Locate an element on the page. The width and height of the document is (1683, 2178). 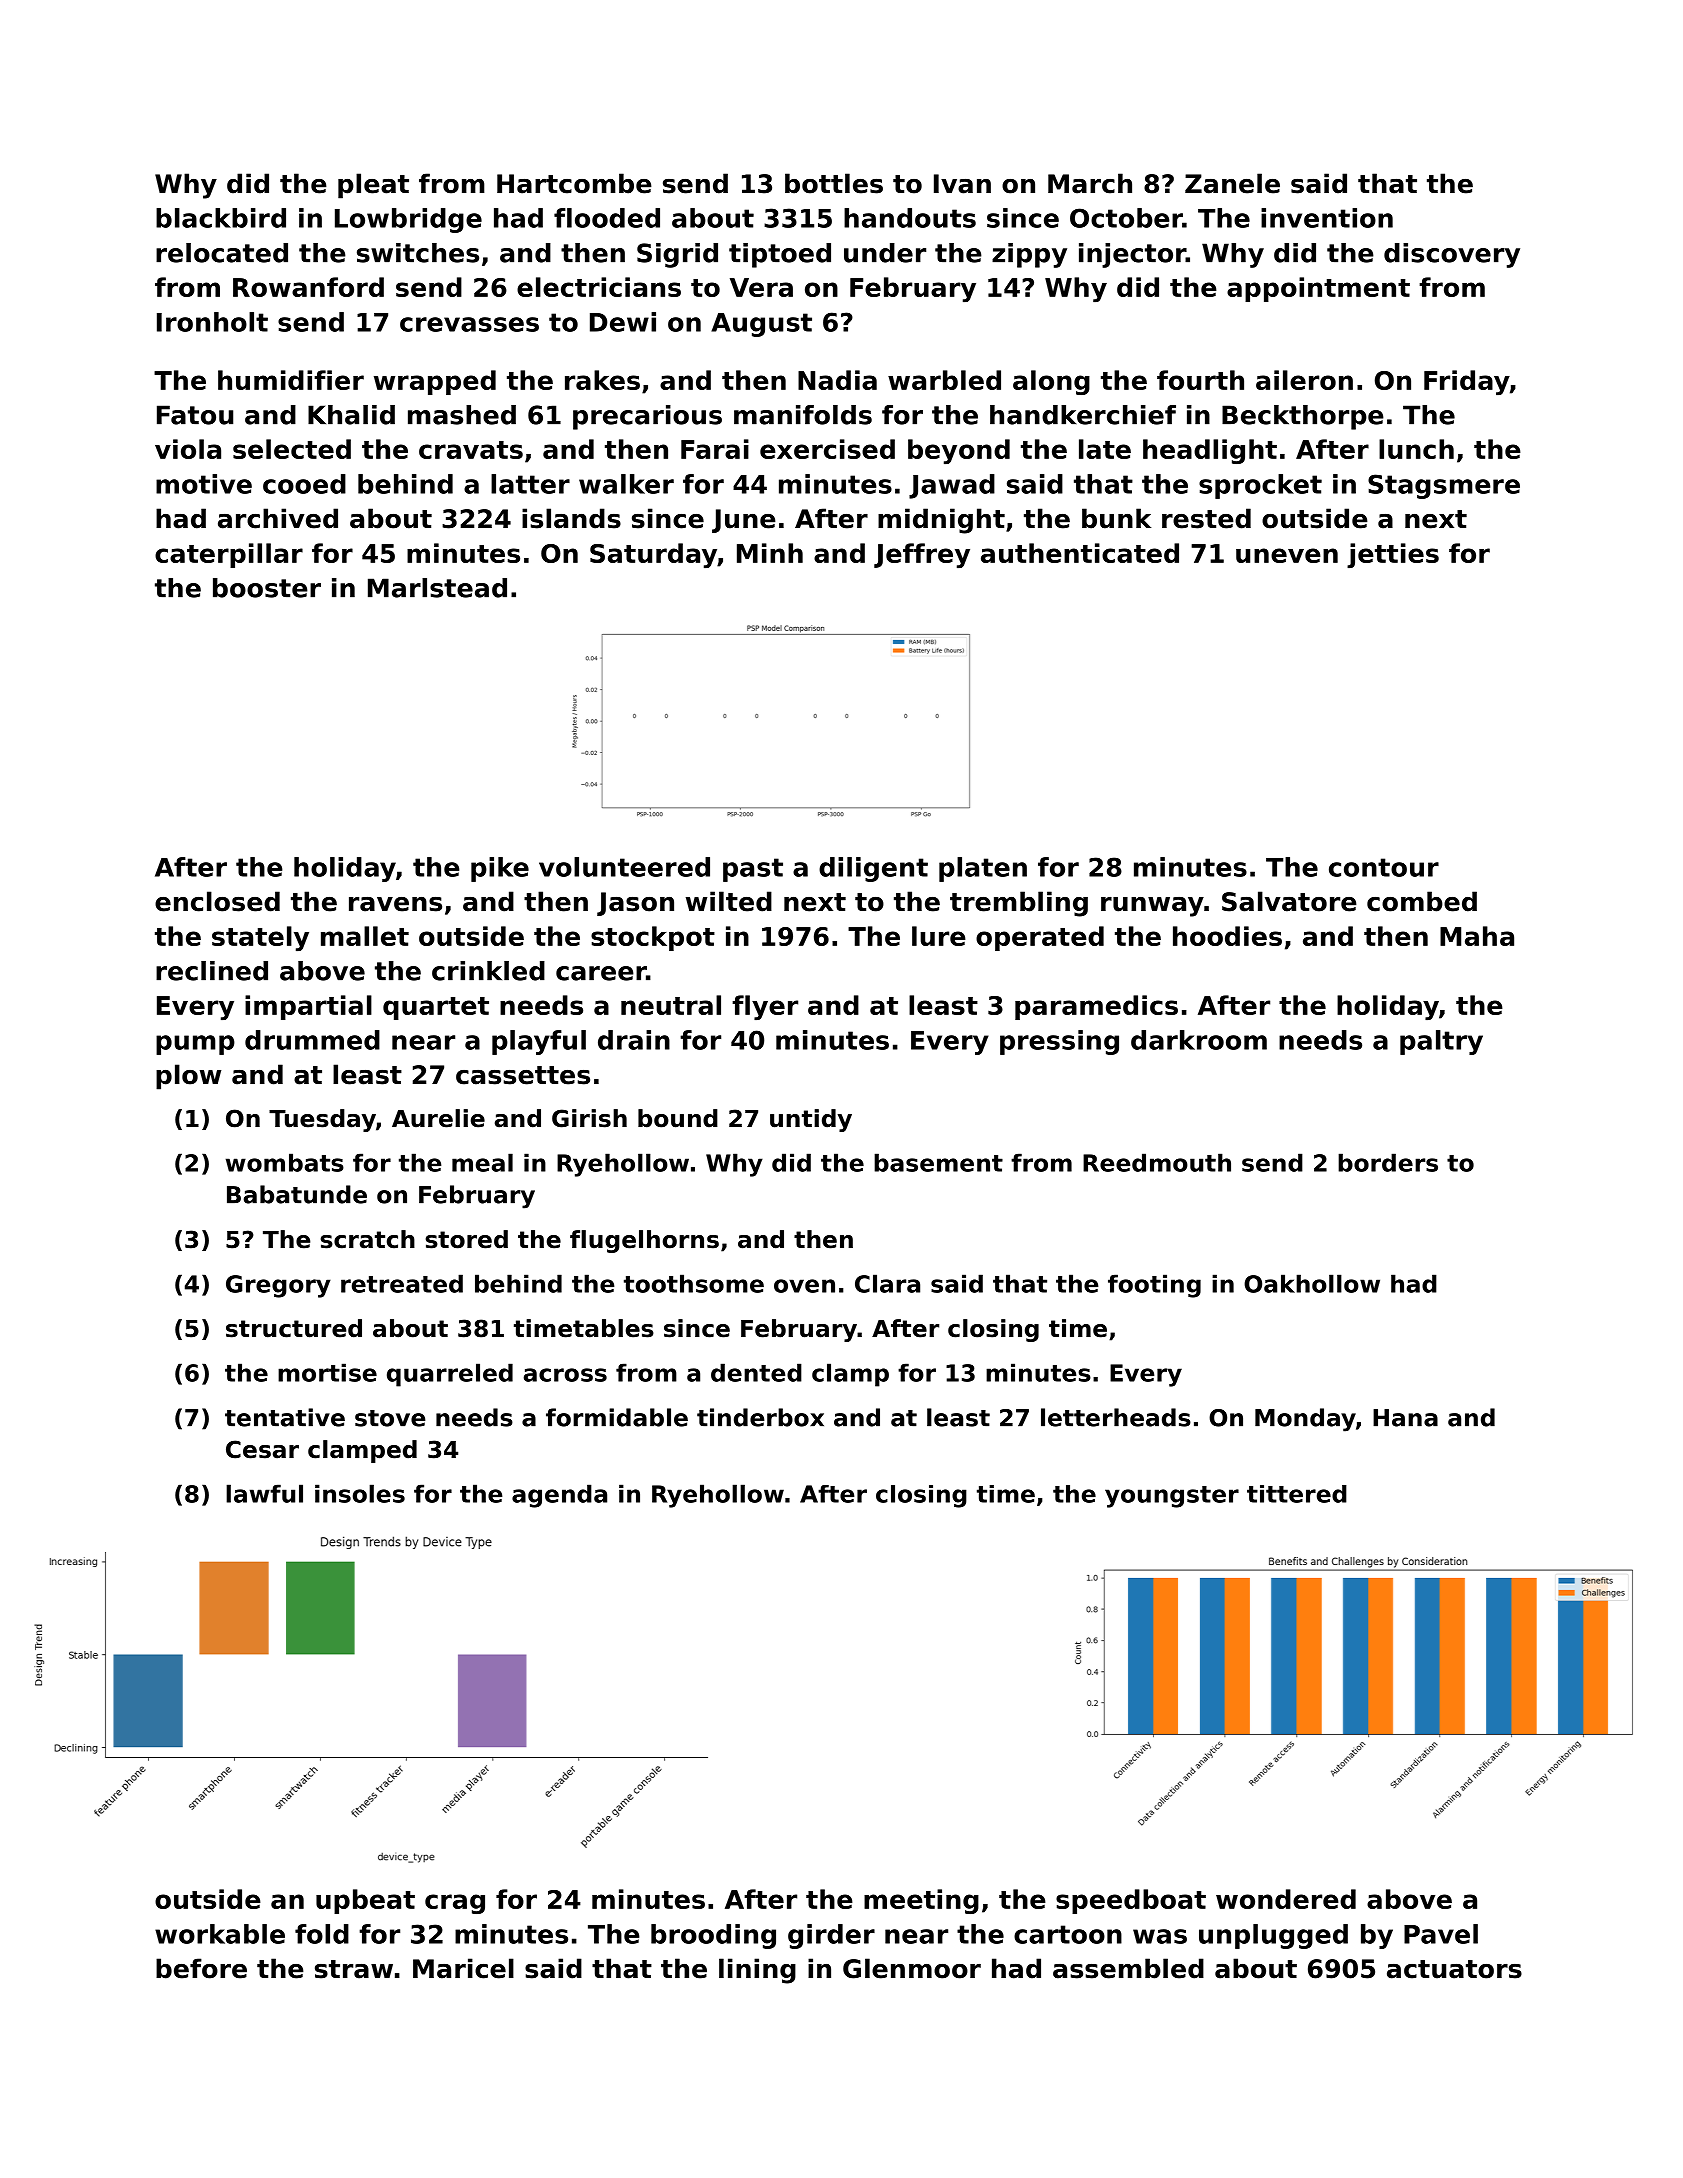
paltry is located at coordinates (1441, 1042).
